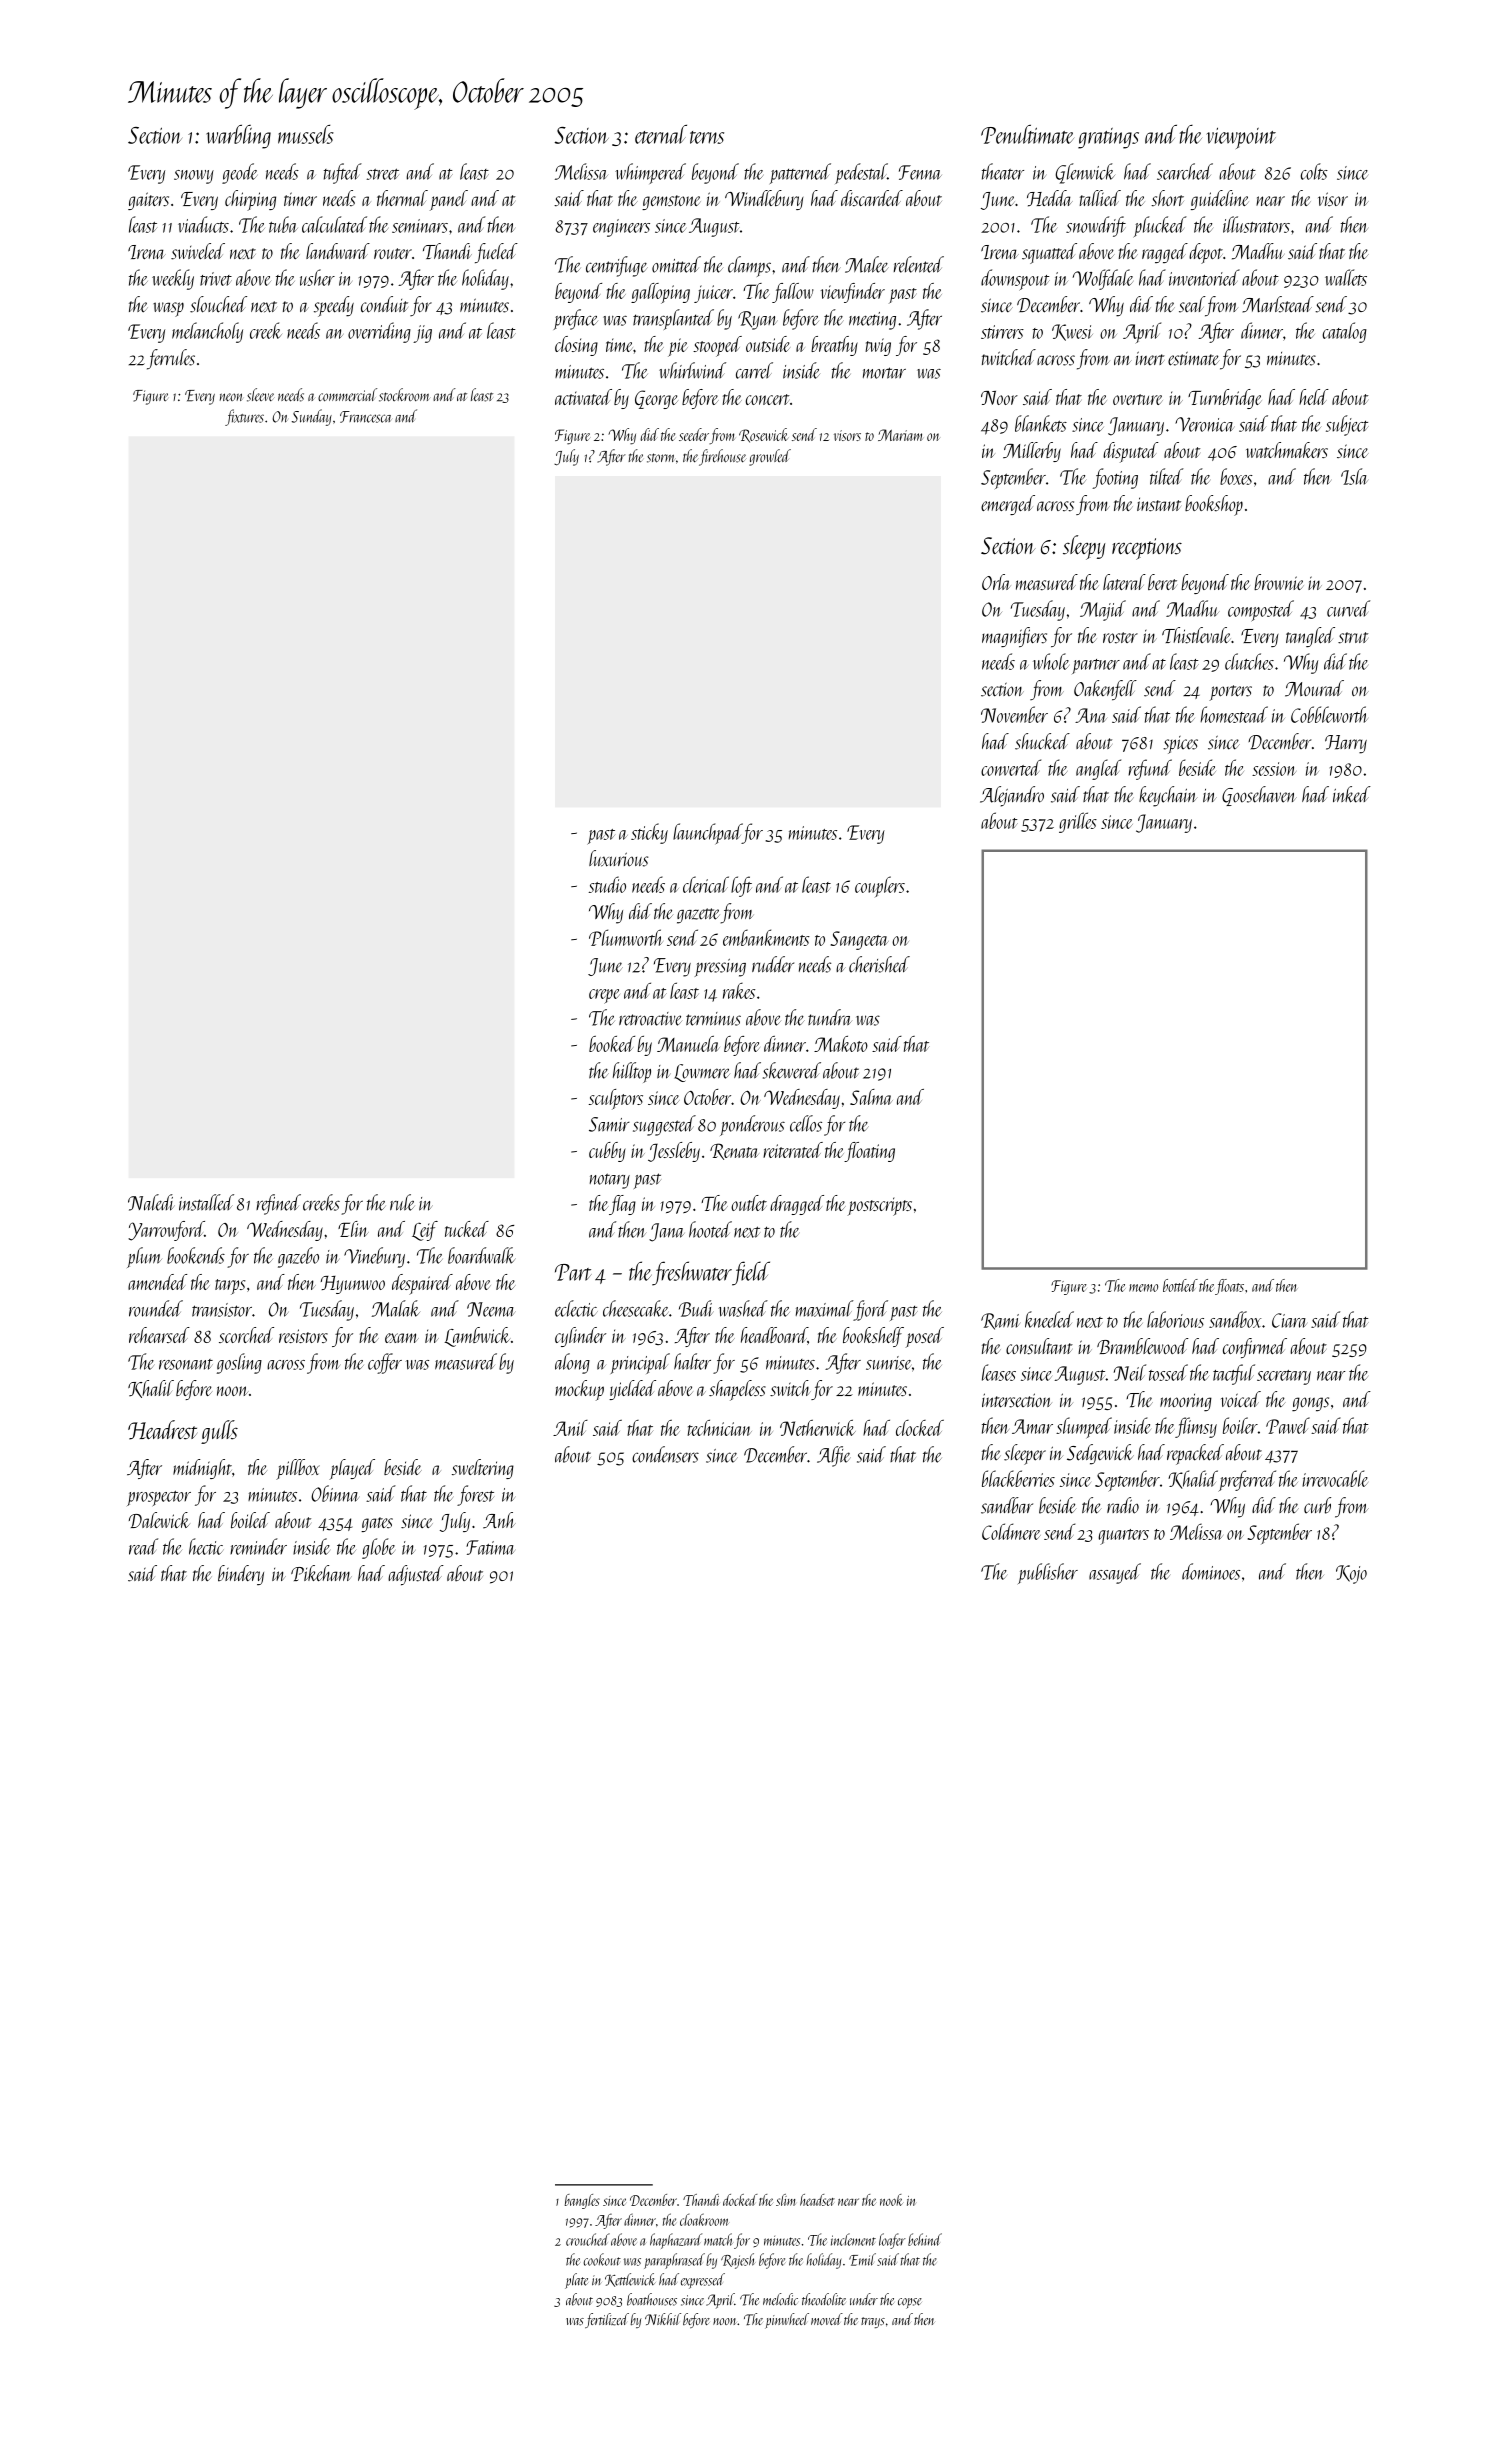 This screenshot has height=2464, width=1496. I want to click on Salma, so click(871, 1097).
